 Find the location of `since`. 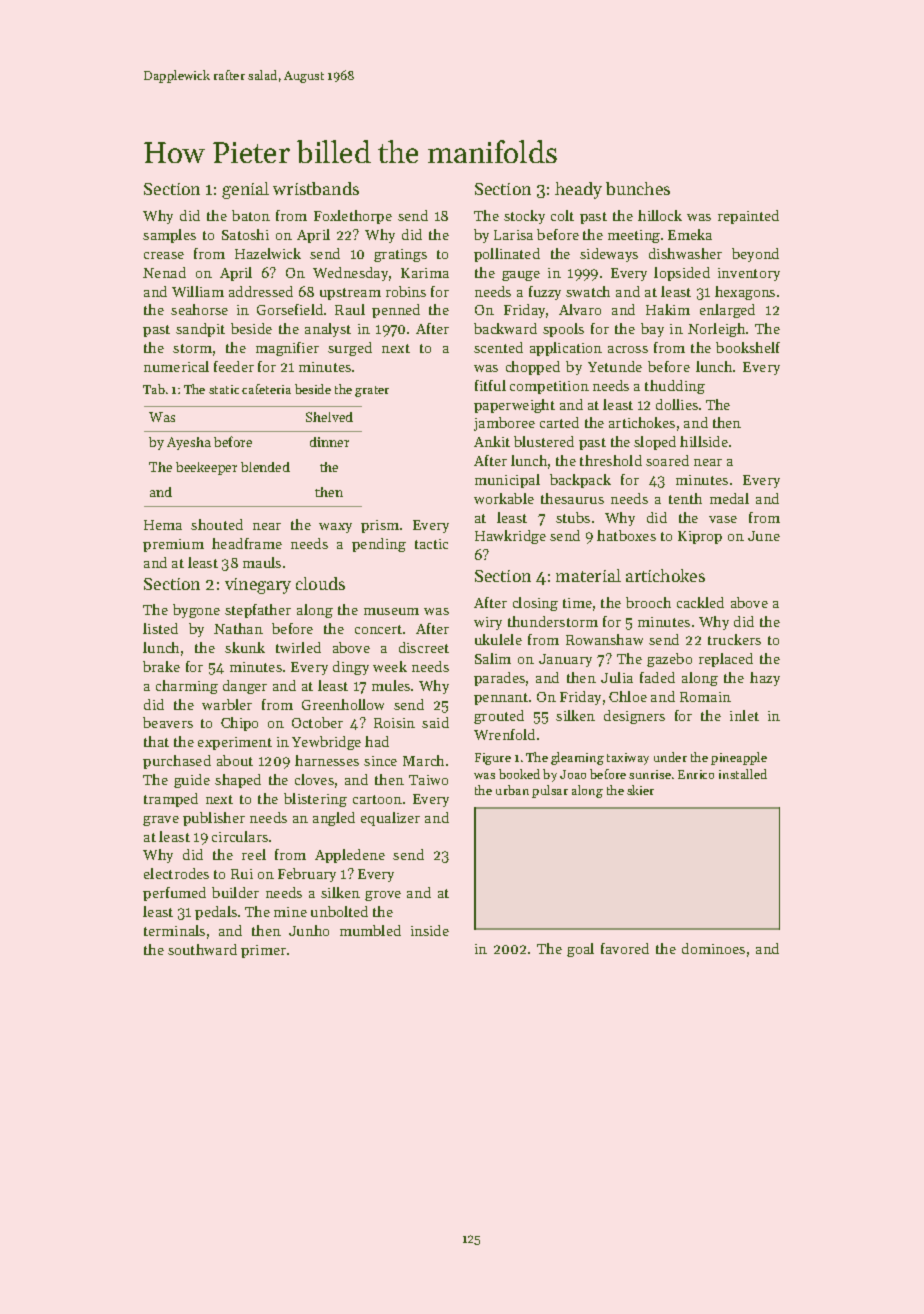

since is located at coordinates (380, 761).
